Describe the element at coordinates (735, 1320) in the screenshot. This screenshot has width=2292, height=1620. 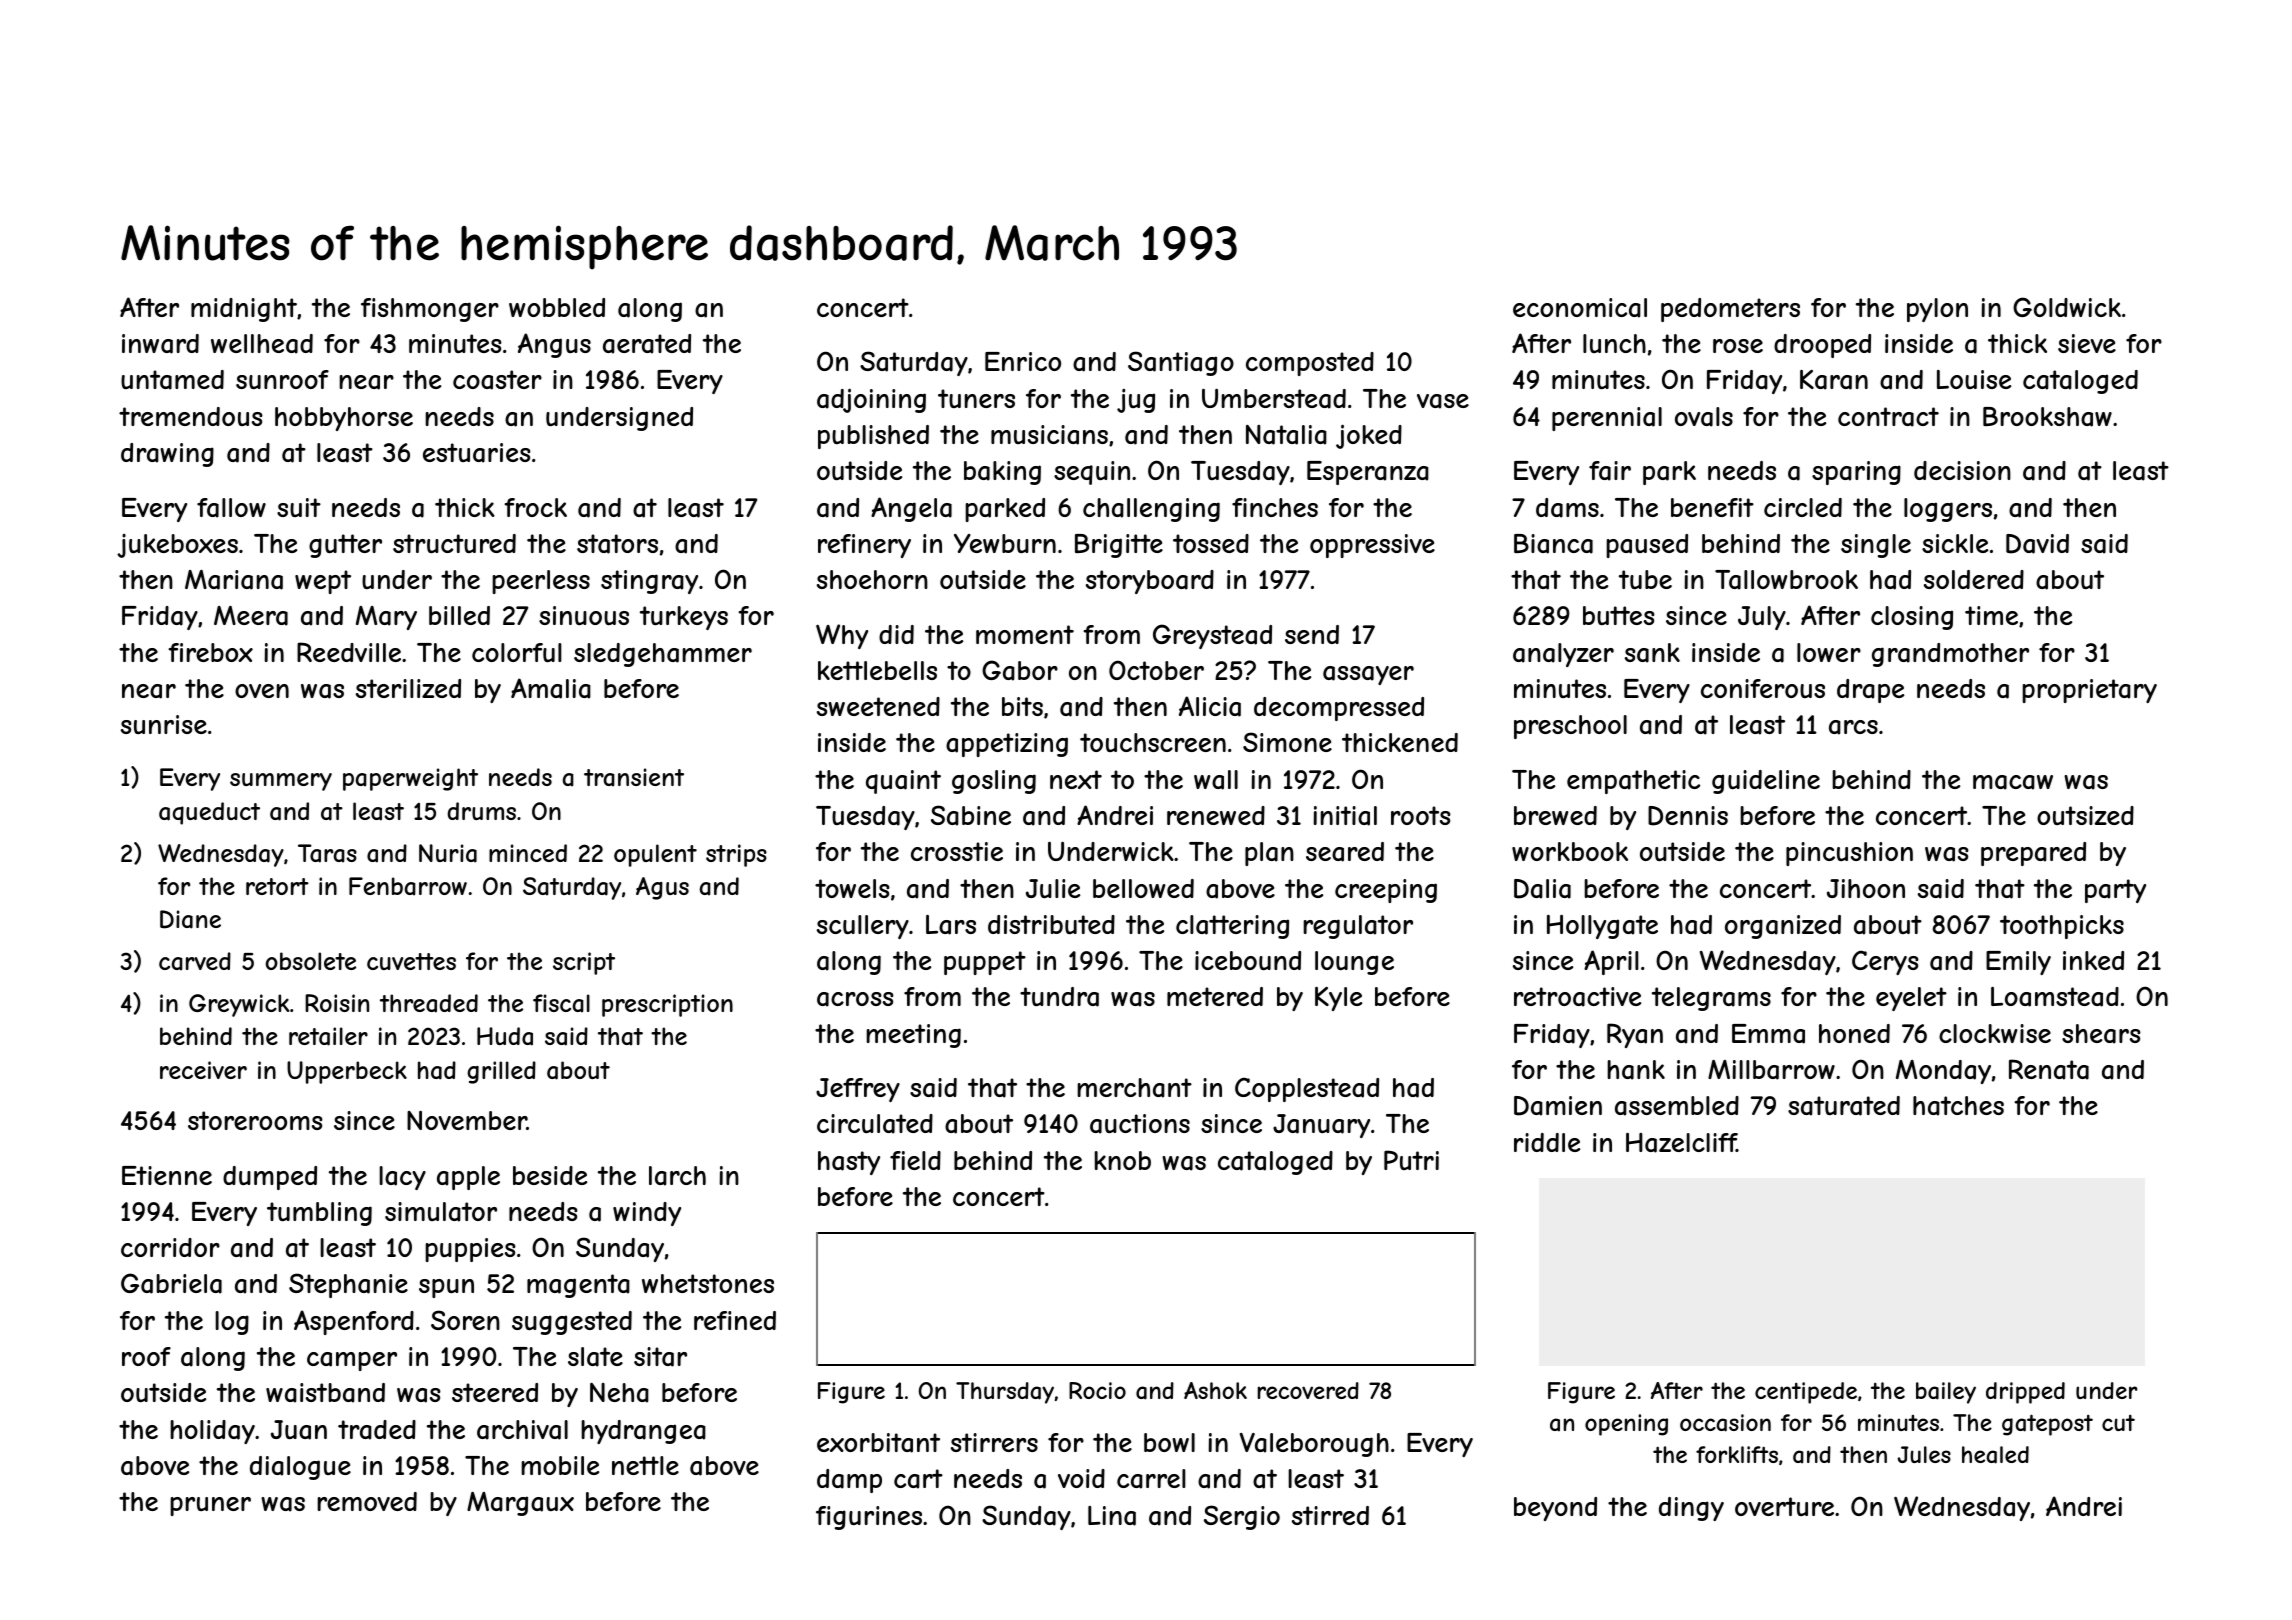
I see `refined` at that location.
